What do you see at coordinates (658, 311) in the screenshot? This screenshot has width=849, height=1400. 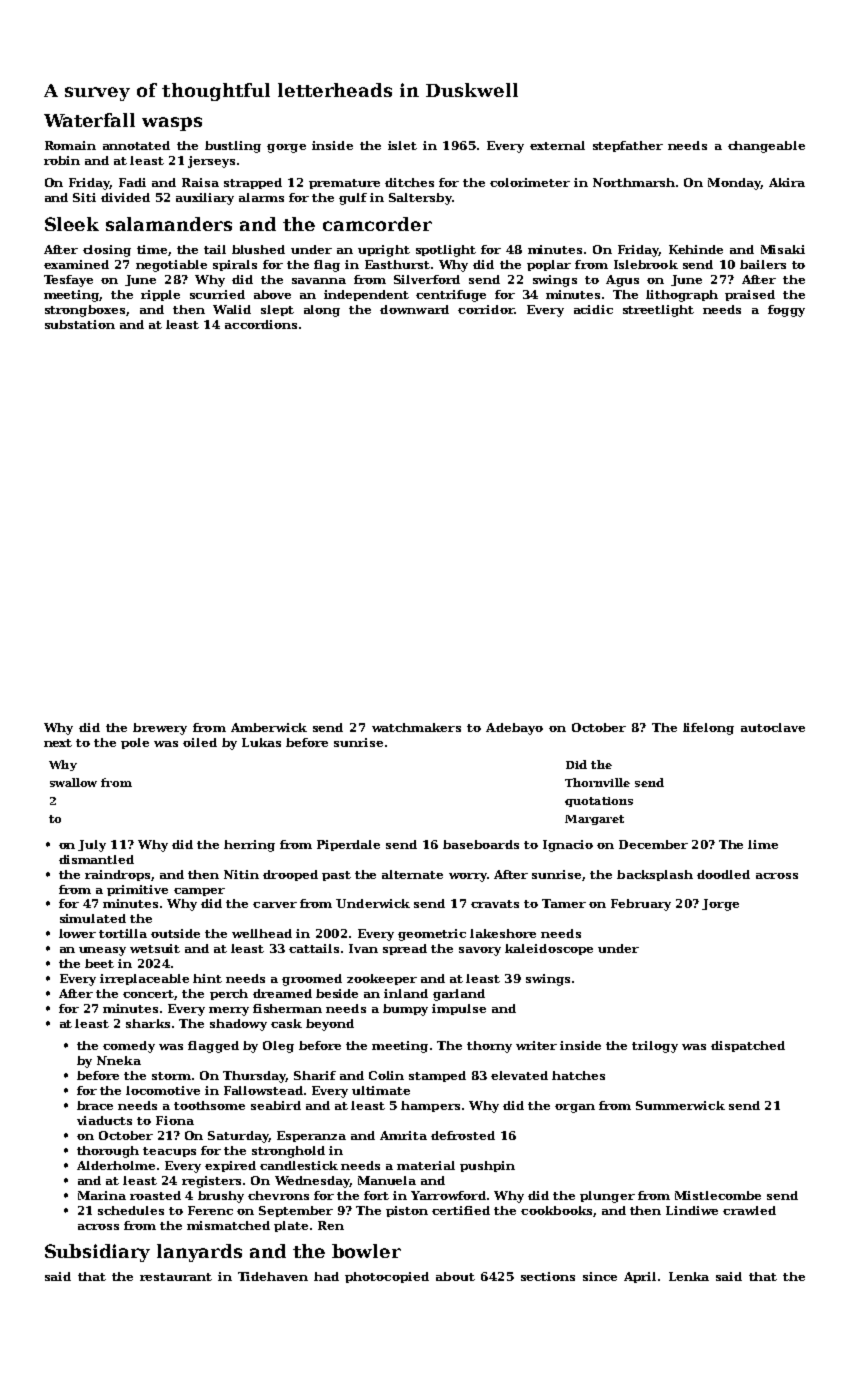 I see `streetlight` at bounding box center [658, 311].
